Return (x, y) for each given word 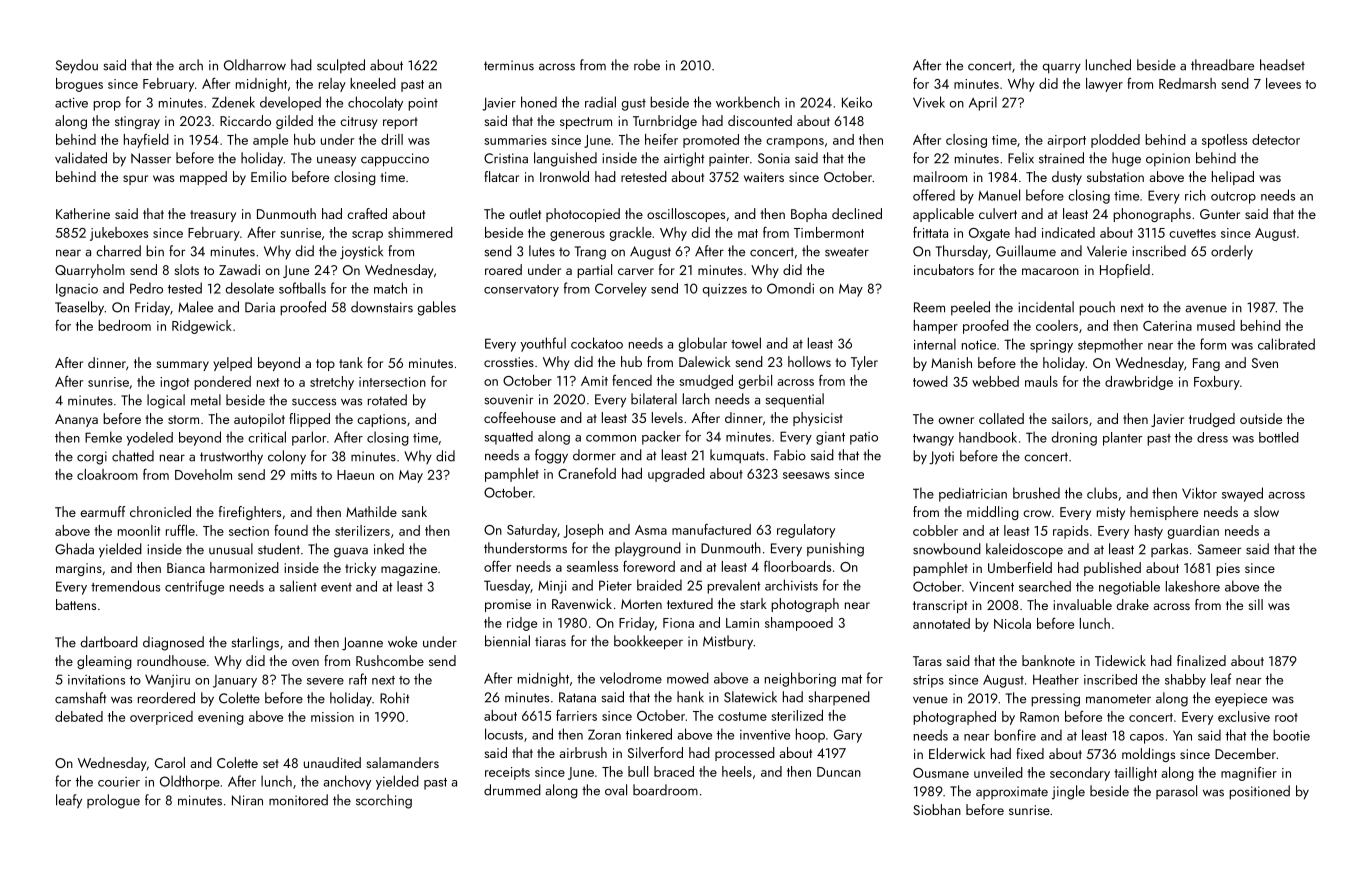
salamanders (402, 762)
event (336, 587)
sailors (1070, 418)
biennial (507, 641)
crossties (509, 362)
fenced (632, 380)
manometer (1118, 699)
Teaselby (79, 308)
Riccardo (245, 120)
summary (182, 366)
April (983, 103)
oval (616, 790)
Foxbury (1217, 383)
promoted (711, 141)
